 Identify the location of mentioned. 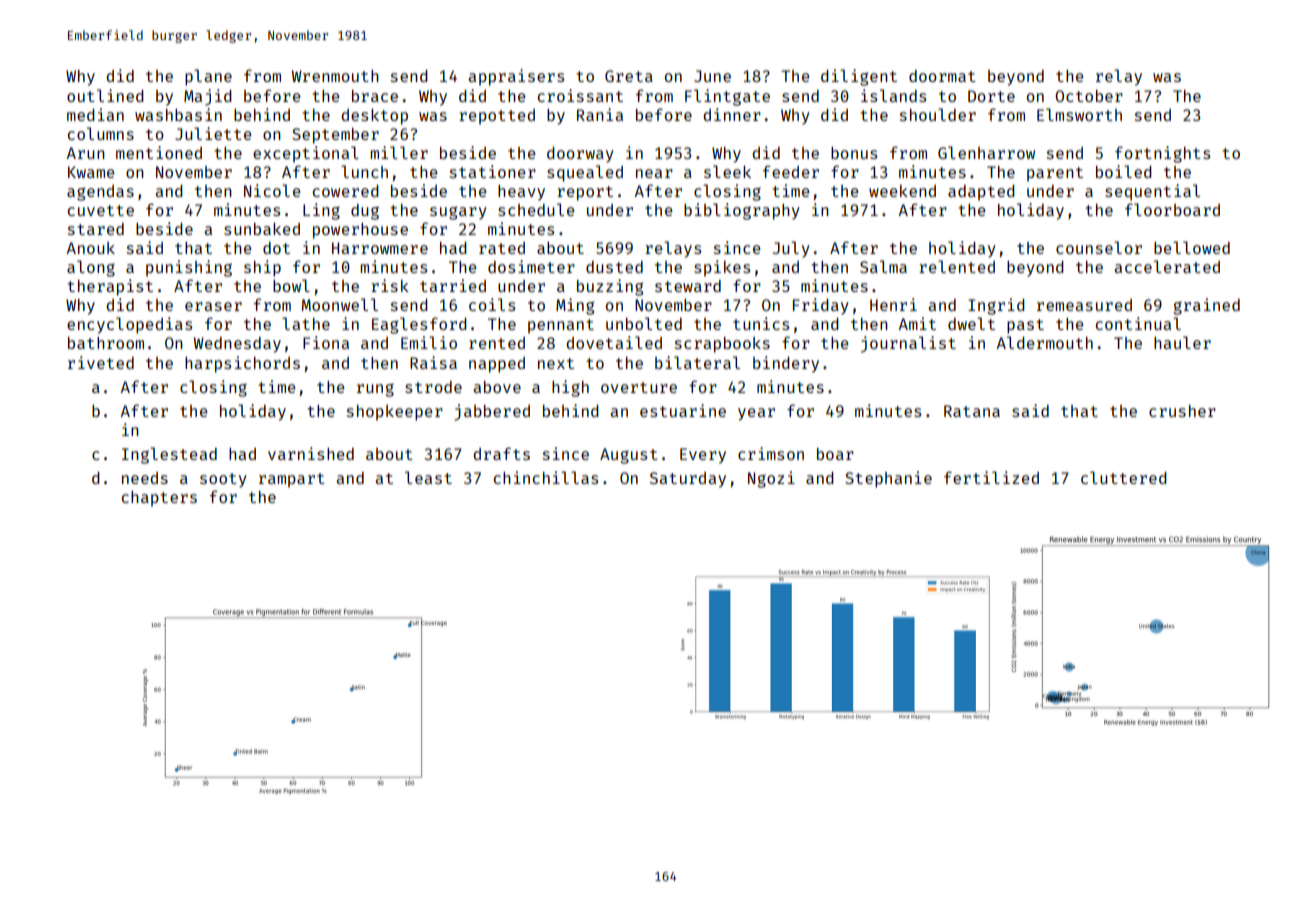
(159, 152).
